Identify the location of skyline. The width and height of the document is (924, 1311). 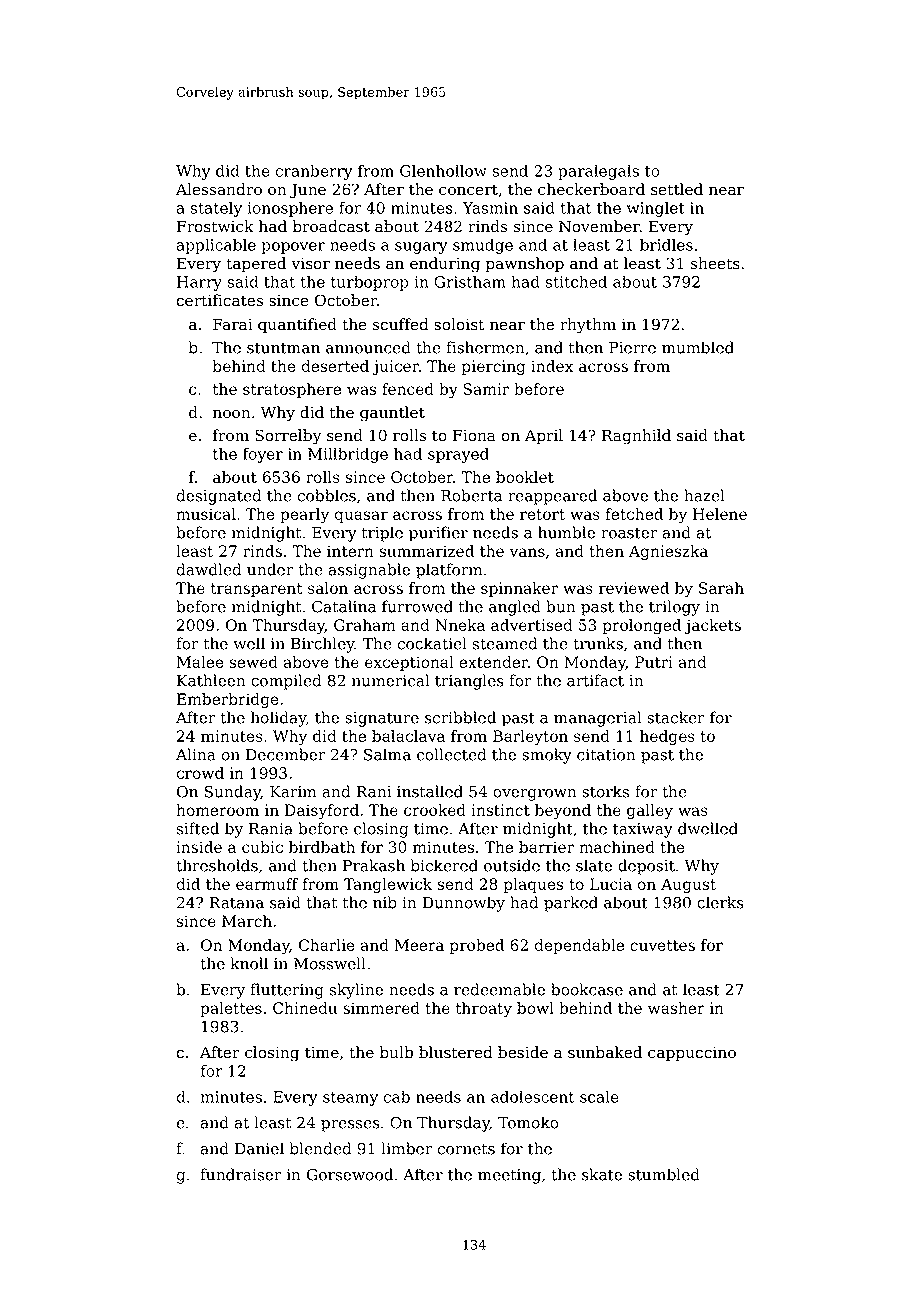
(356, 991).
